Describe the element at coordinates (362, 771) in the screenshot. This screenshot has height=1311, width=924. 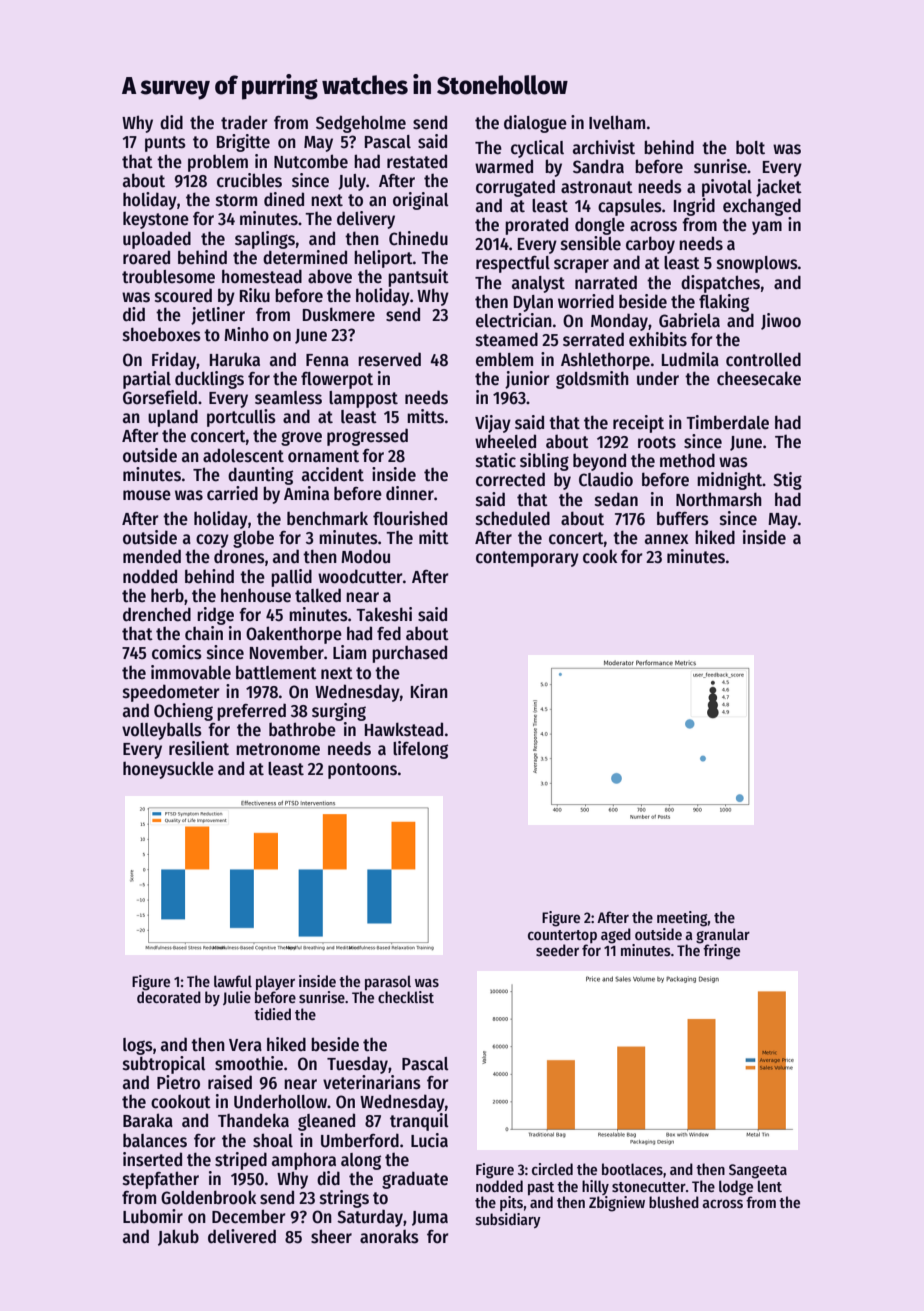
I see `pontoons` at that location.
